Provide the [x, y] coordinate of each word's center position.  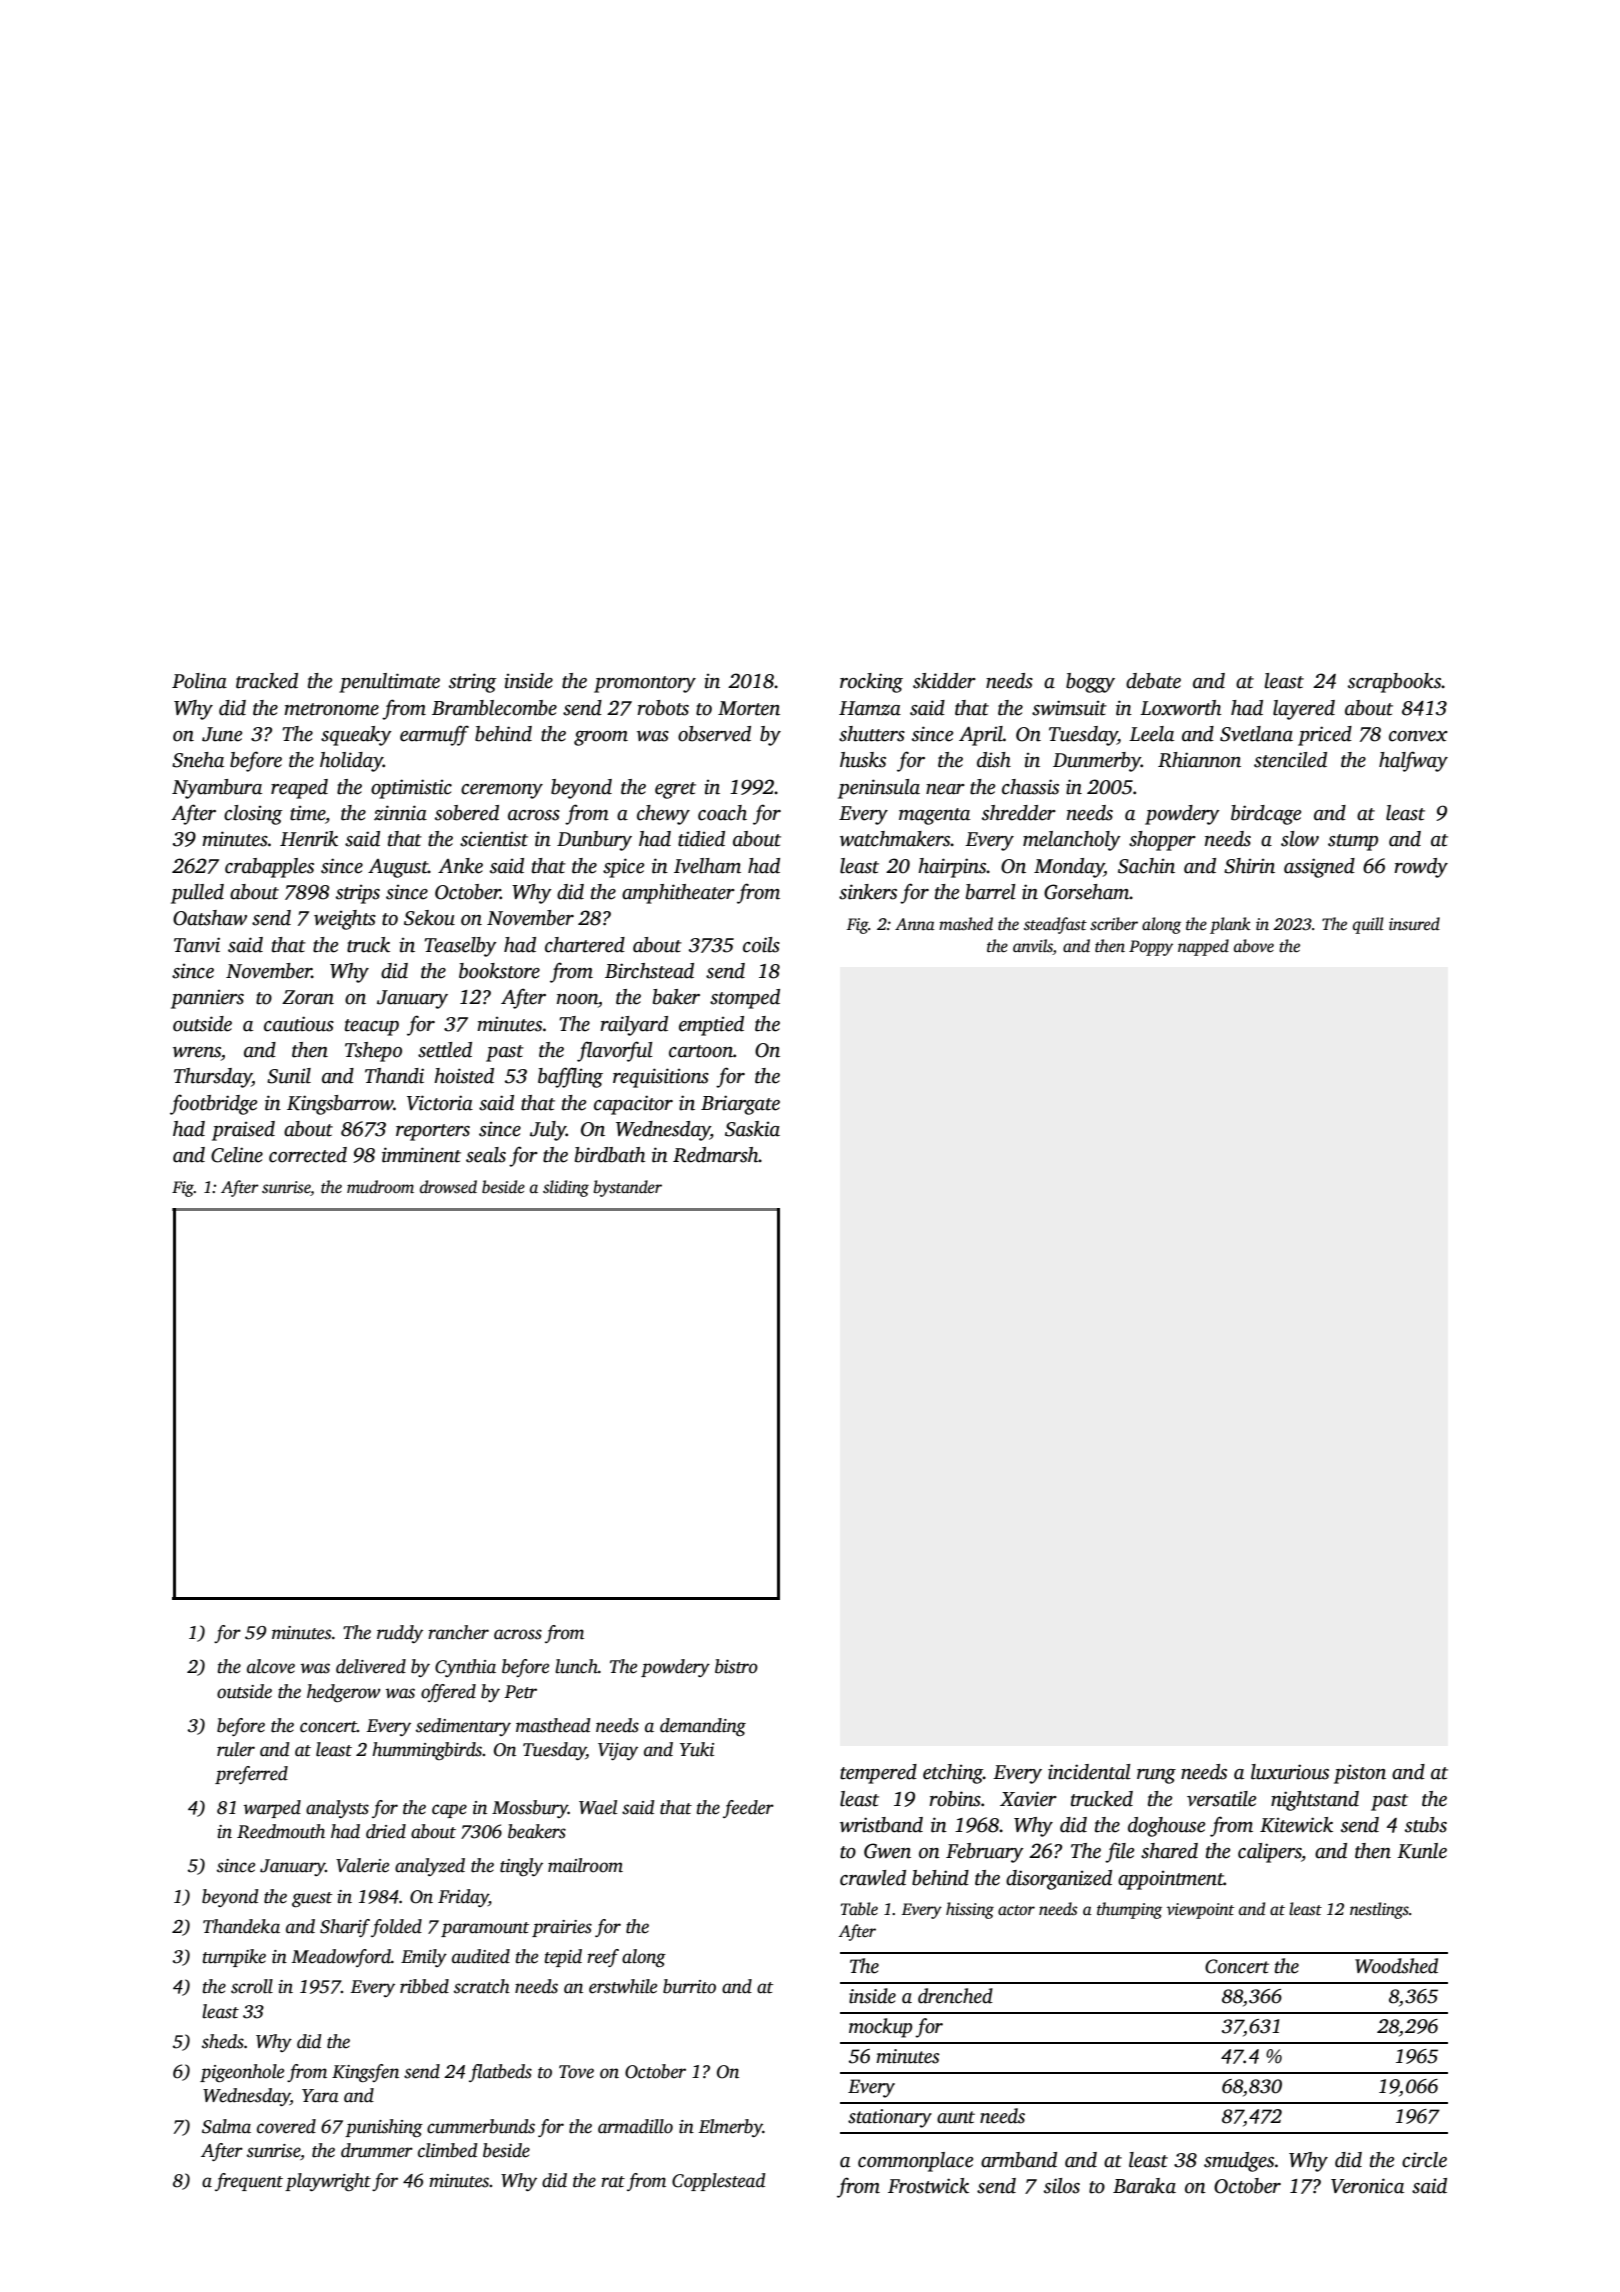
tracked [267, 681]
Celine [237, 1155]
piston [1360, 1774]
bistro [736, 1666]
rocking [871, 683]
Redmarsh [716, 1155]
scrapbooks [1395, 683]
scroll [252, 1986]
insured [1414, 924]
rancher [458, 1632]
